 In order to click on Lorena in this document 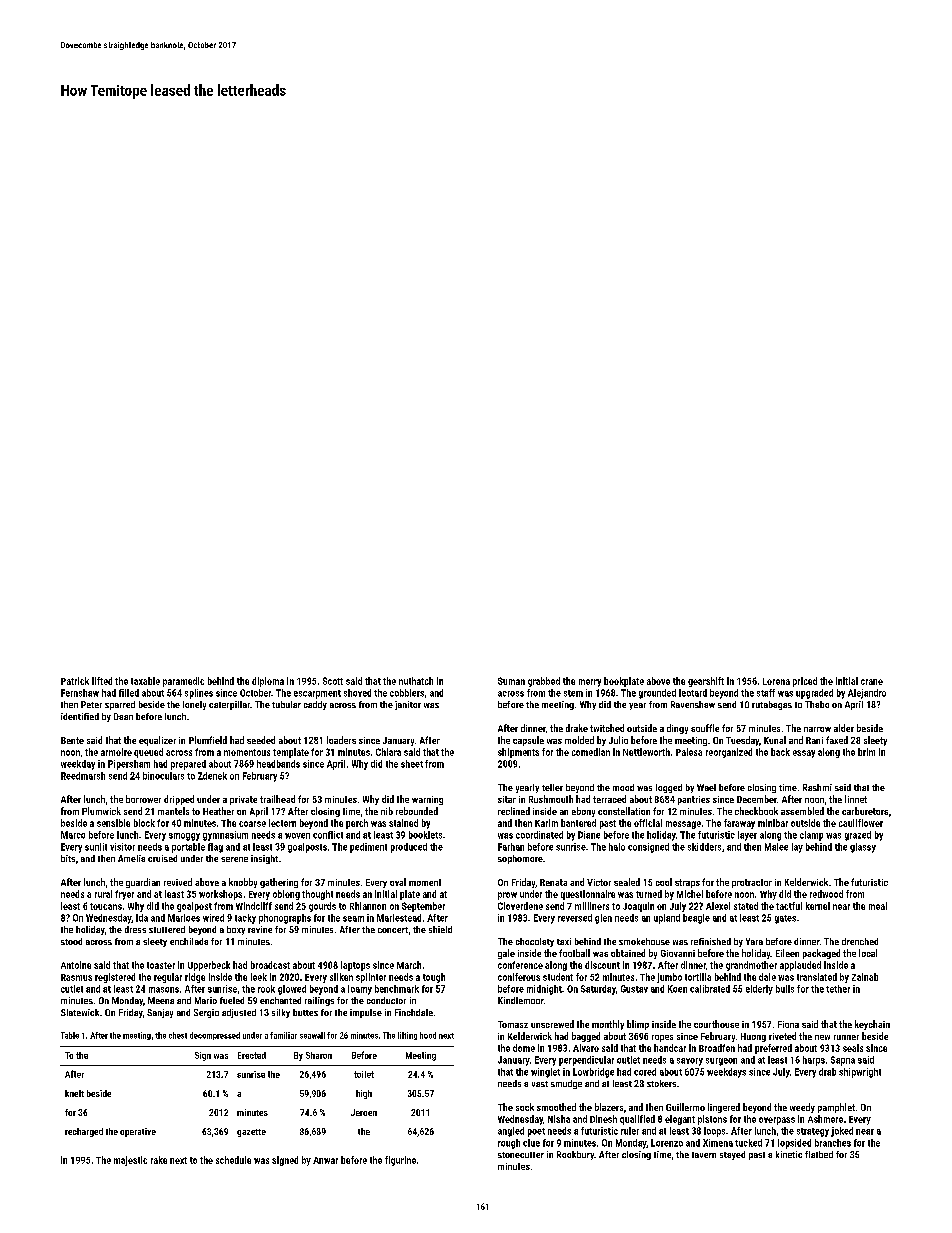, I will do `click(776, 681)`.
